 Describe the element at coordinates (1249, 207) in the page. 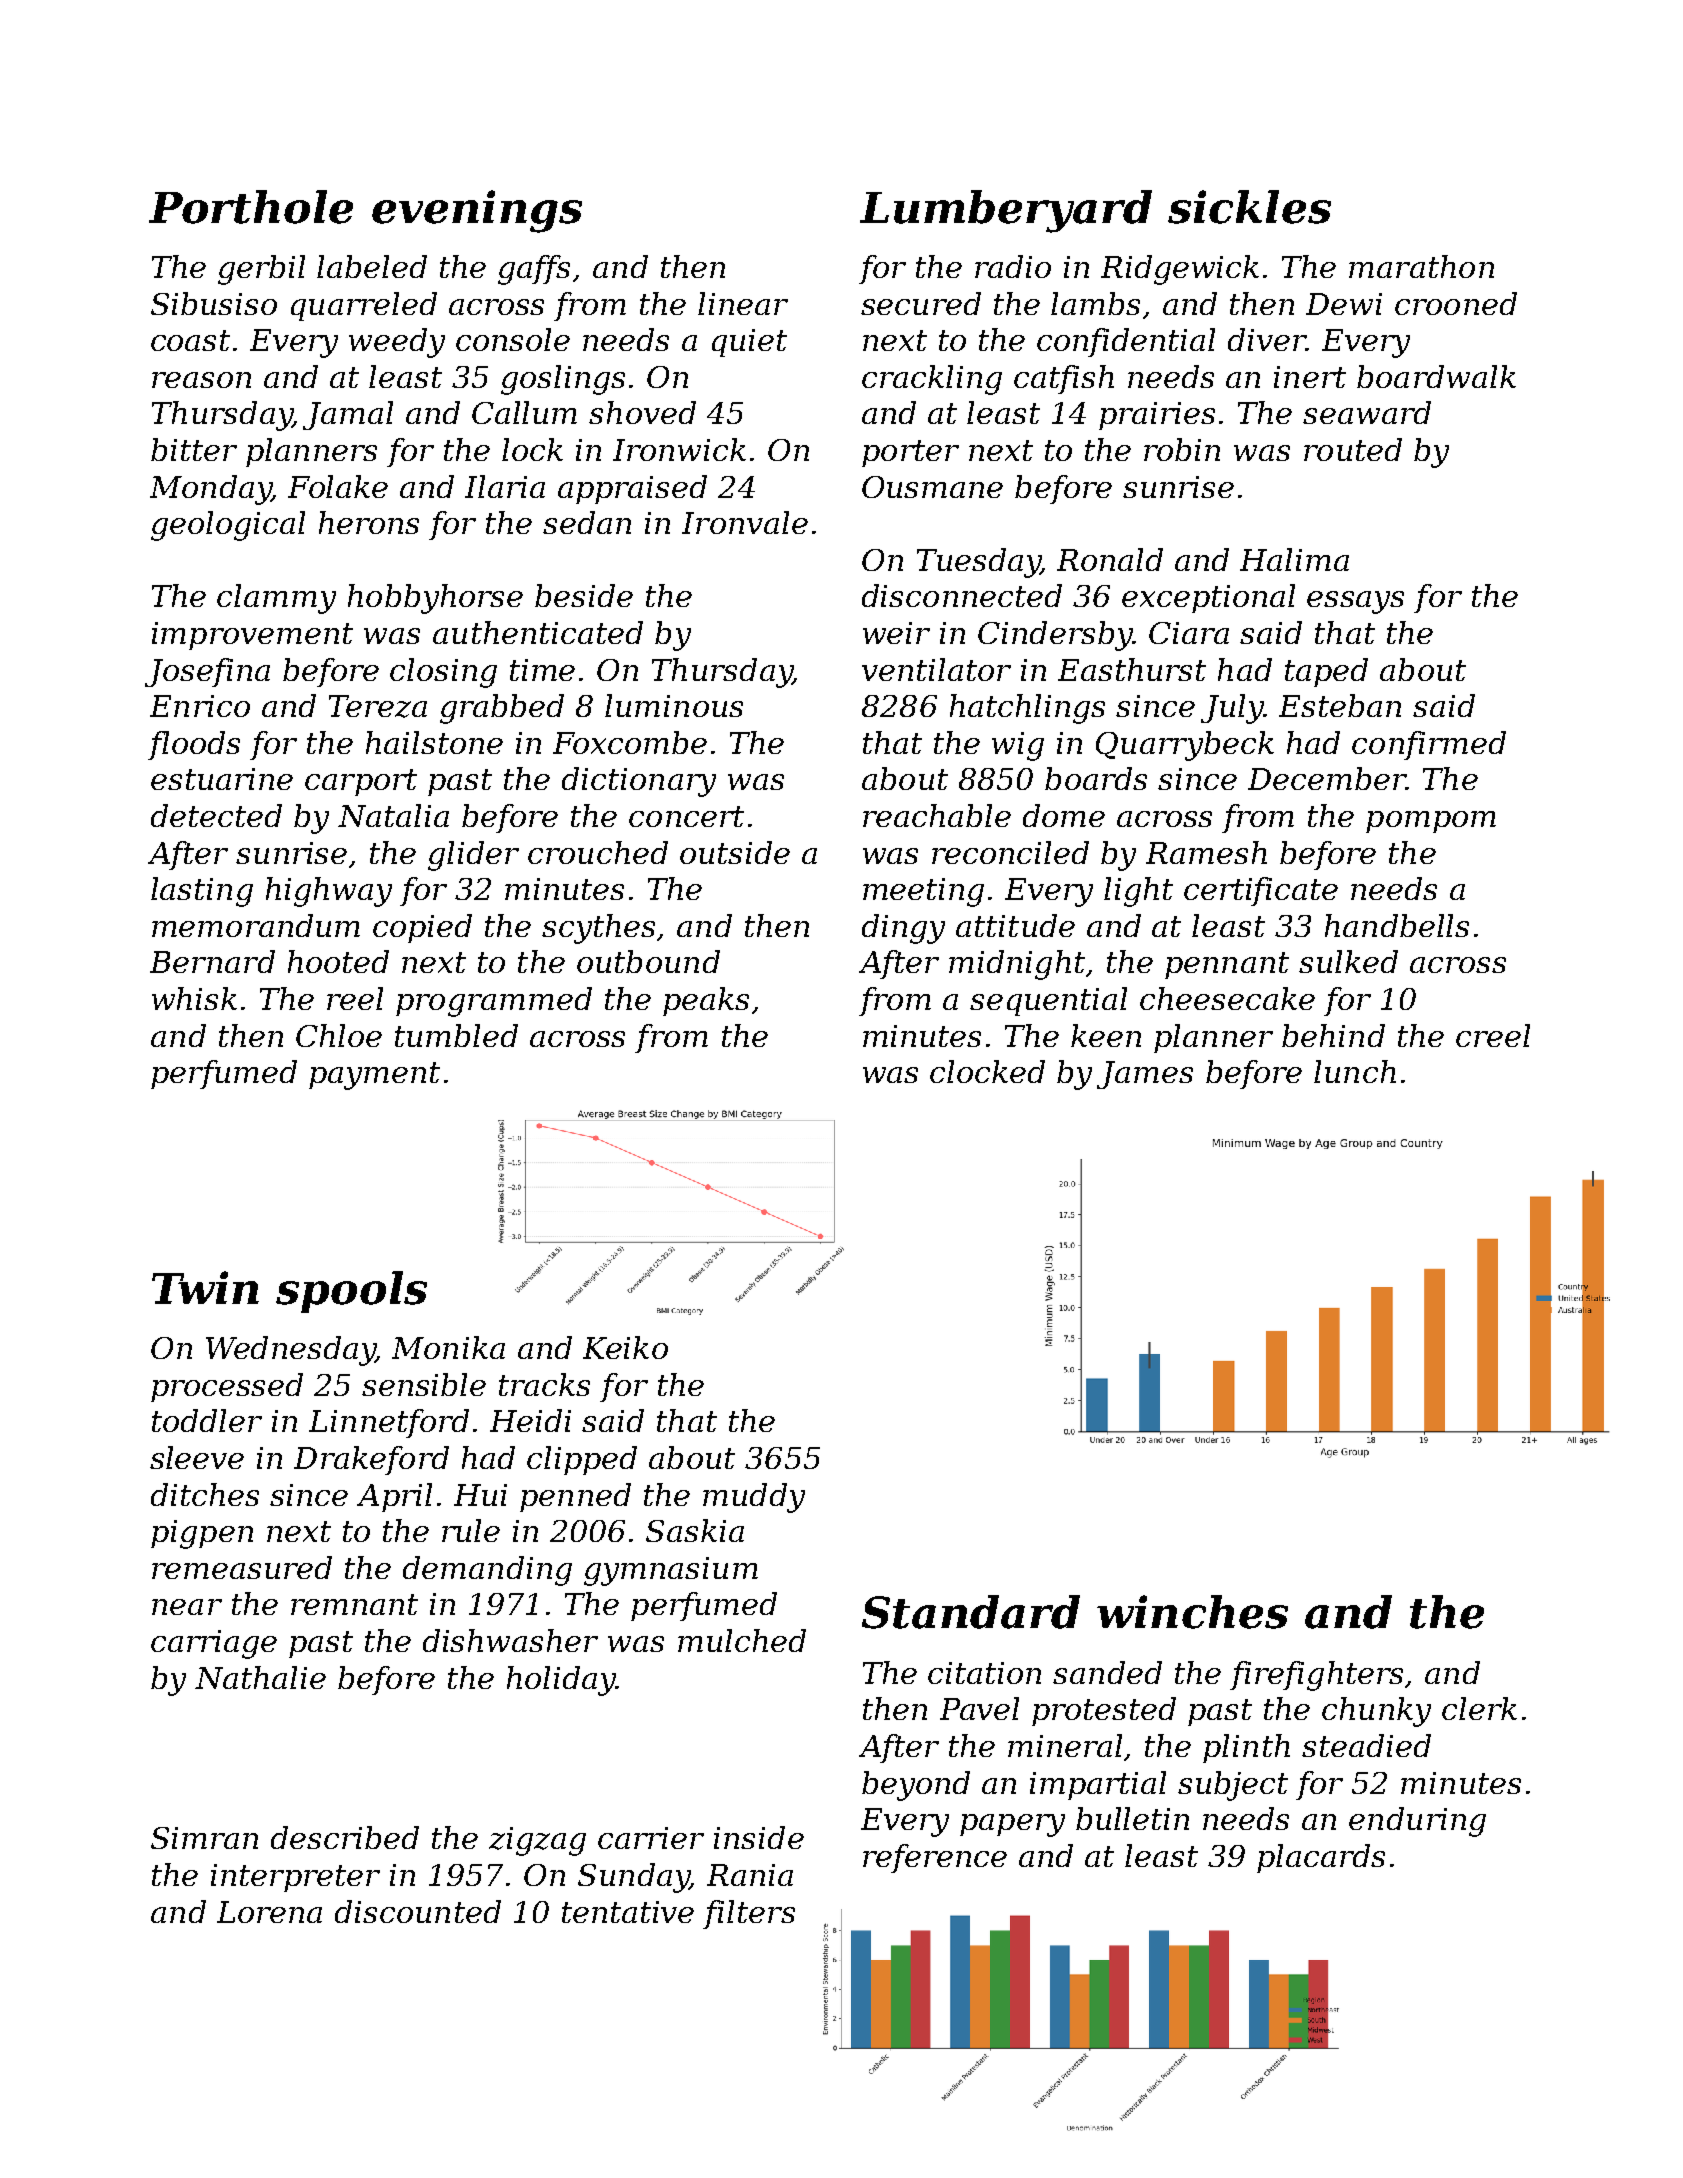

I see `sickles` at that location.
